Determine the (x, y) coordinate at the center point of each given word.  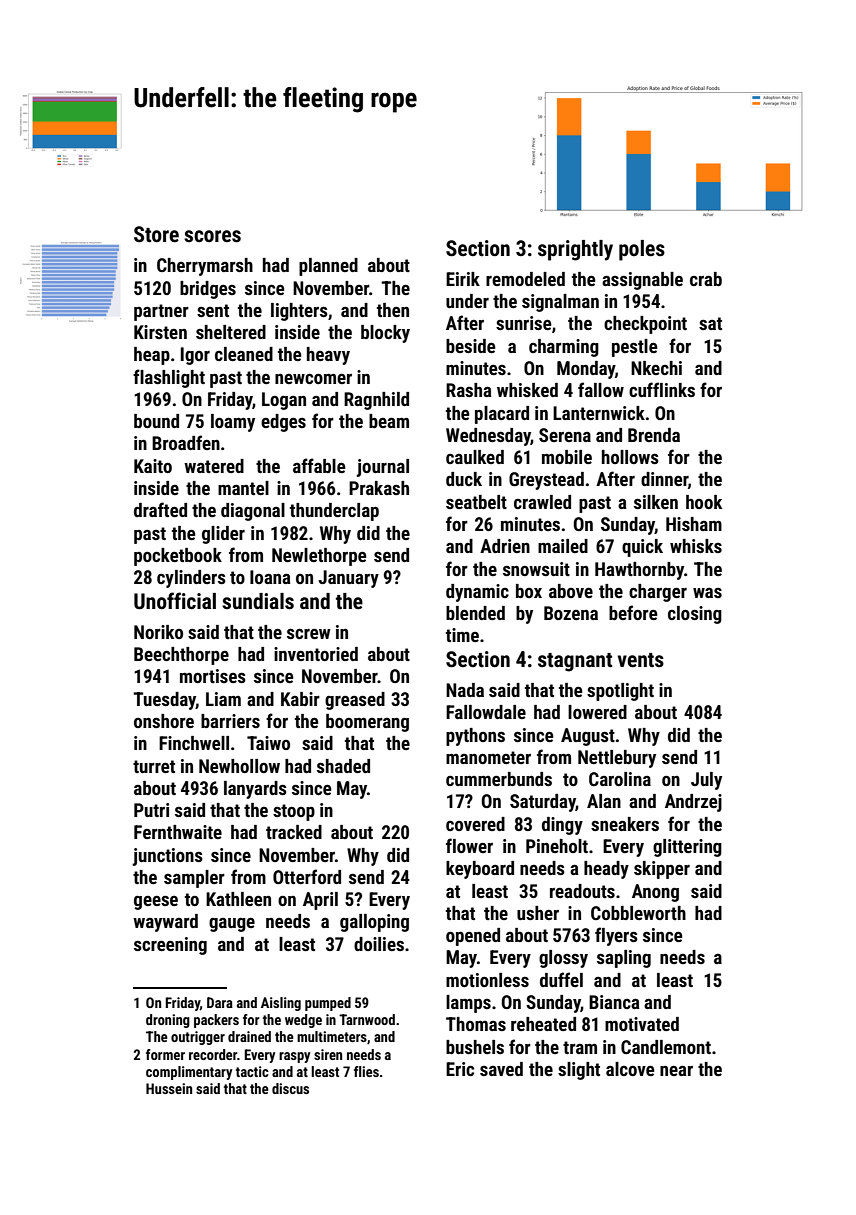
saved (501, 1069)
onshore (164, 721)
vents (641, 660)
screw (309, 634)
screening (170, 946)
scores (212, 236)
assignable (642, 281)
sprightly (575, 250)
